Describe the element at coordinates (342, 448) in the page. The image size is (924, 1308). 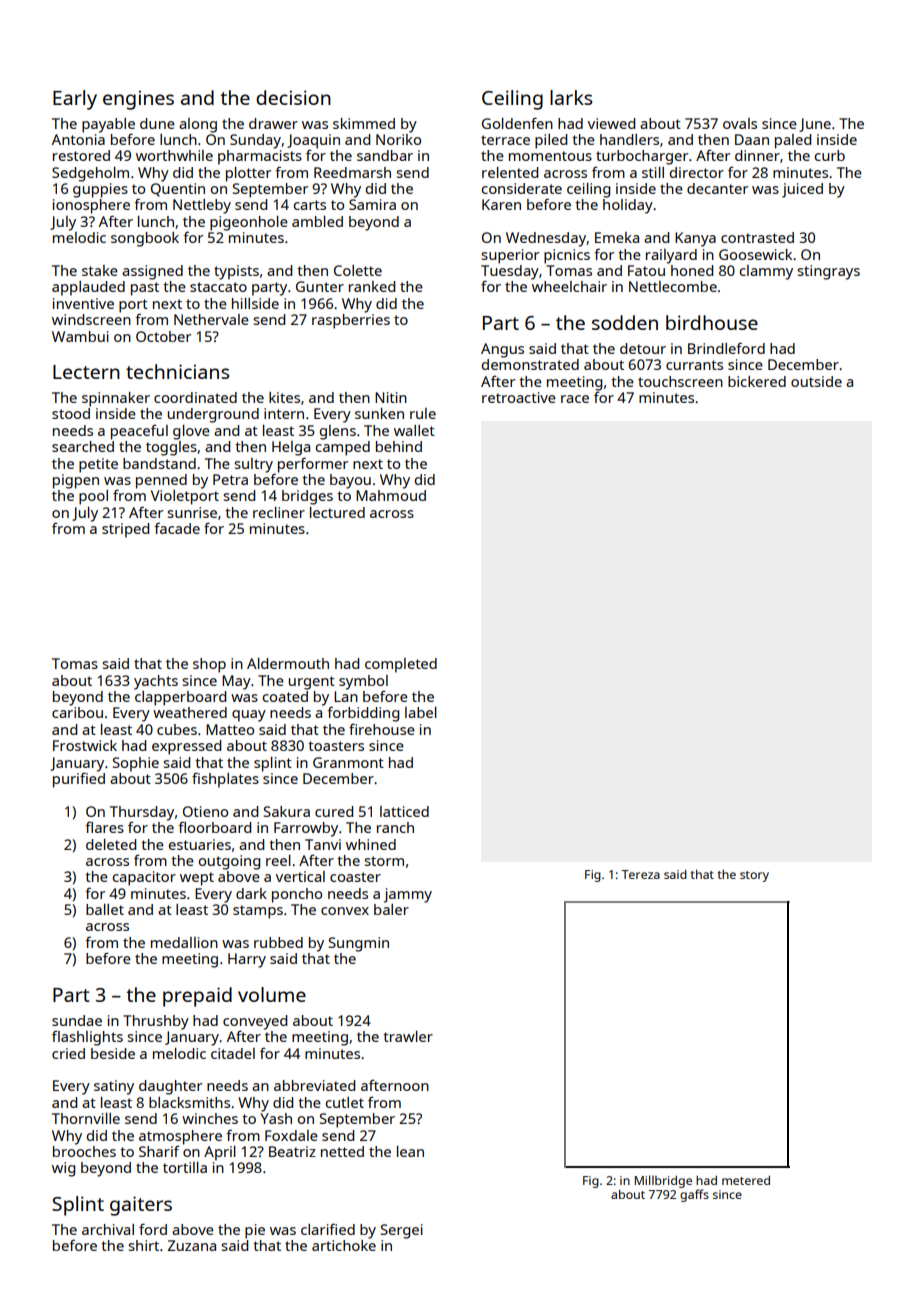
I see `camped` at that location.
